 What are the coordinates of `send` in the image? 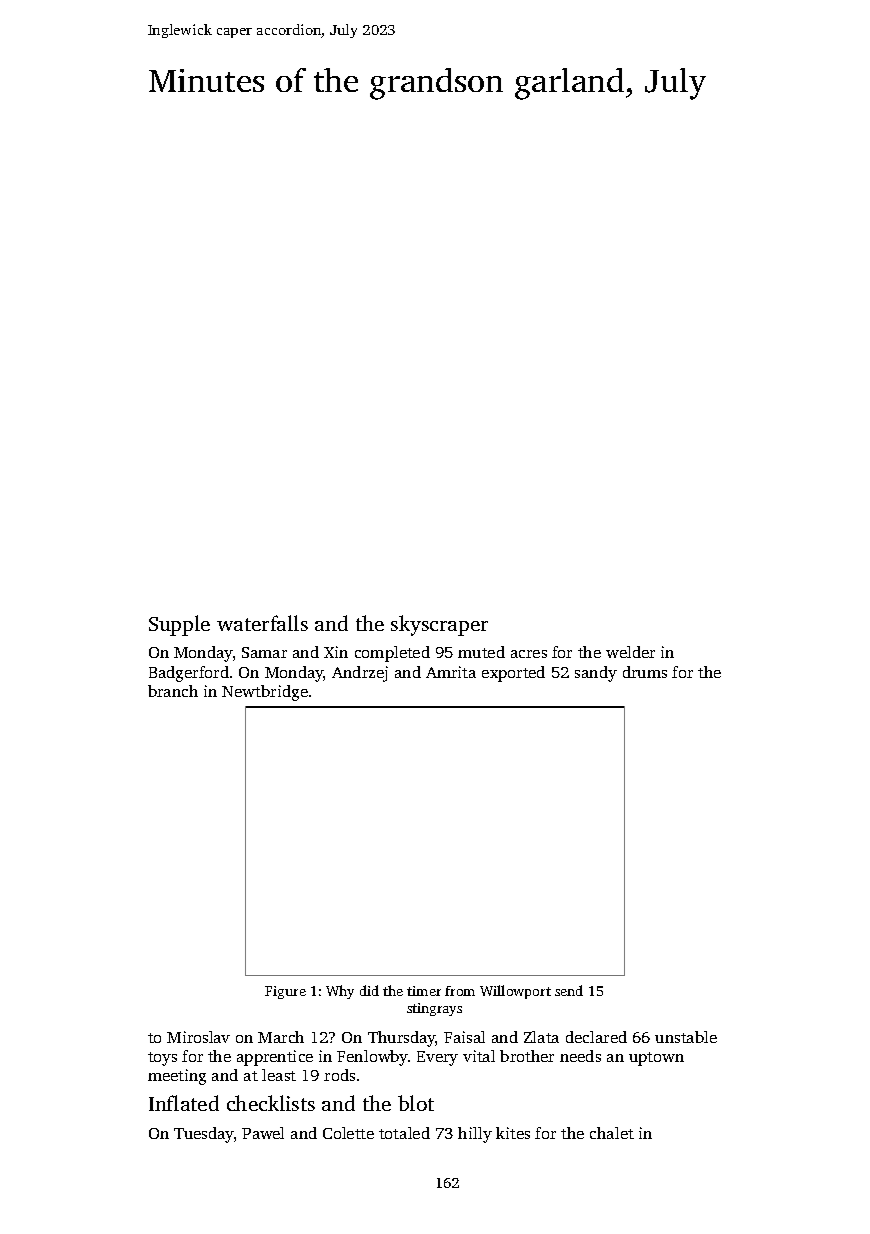 It's located at (569, 990).
